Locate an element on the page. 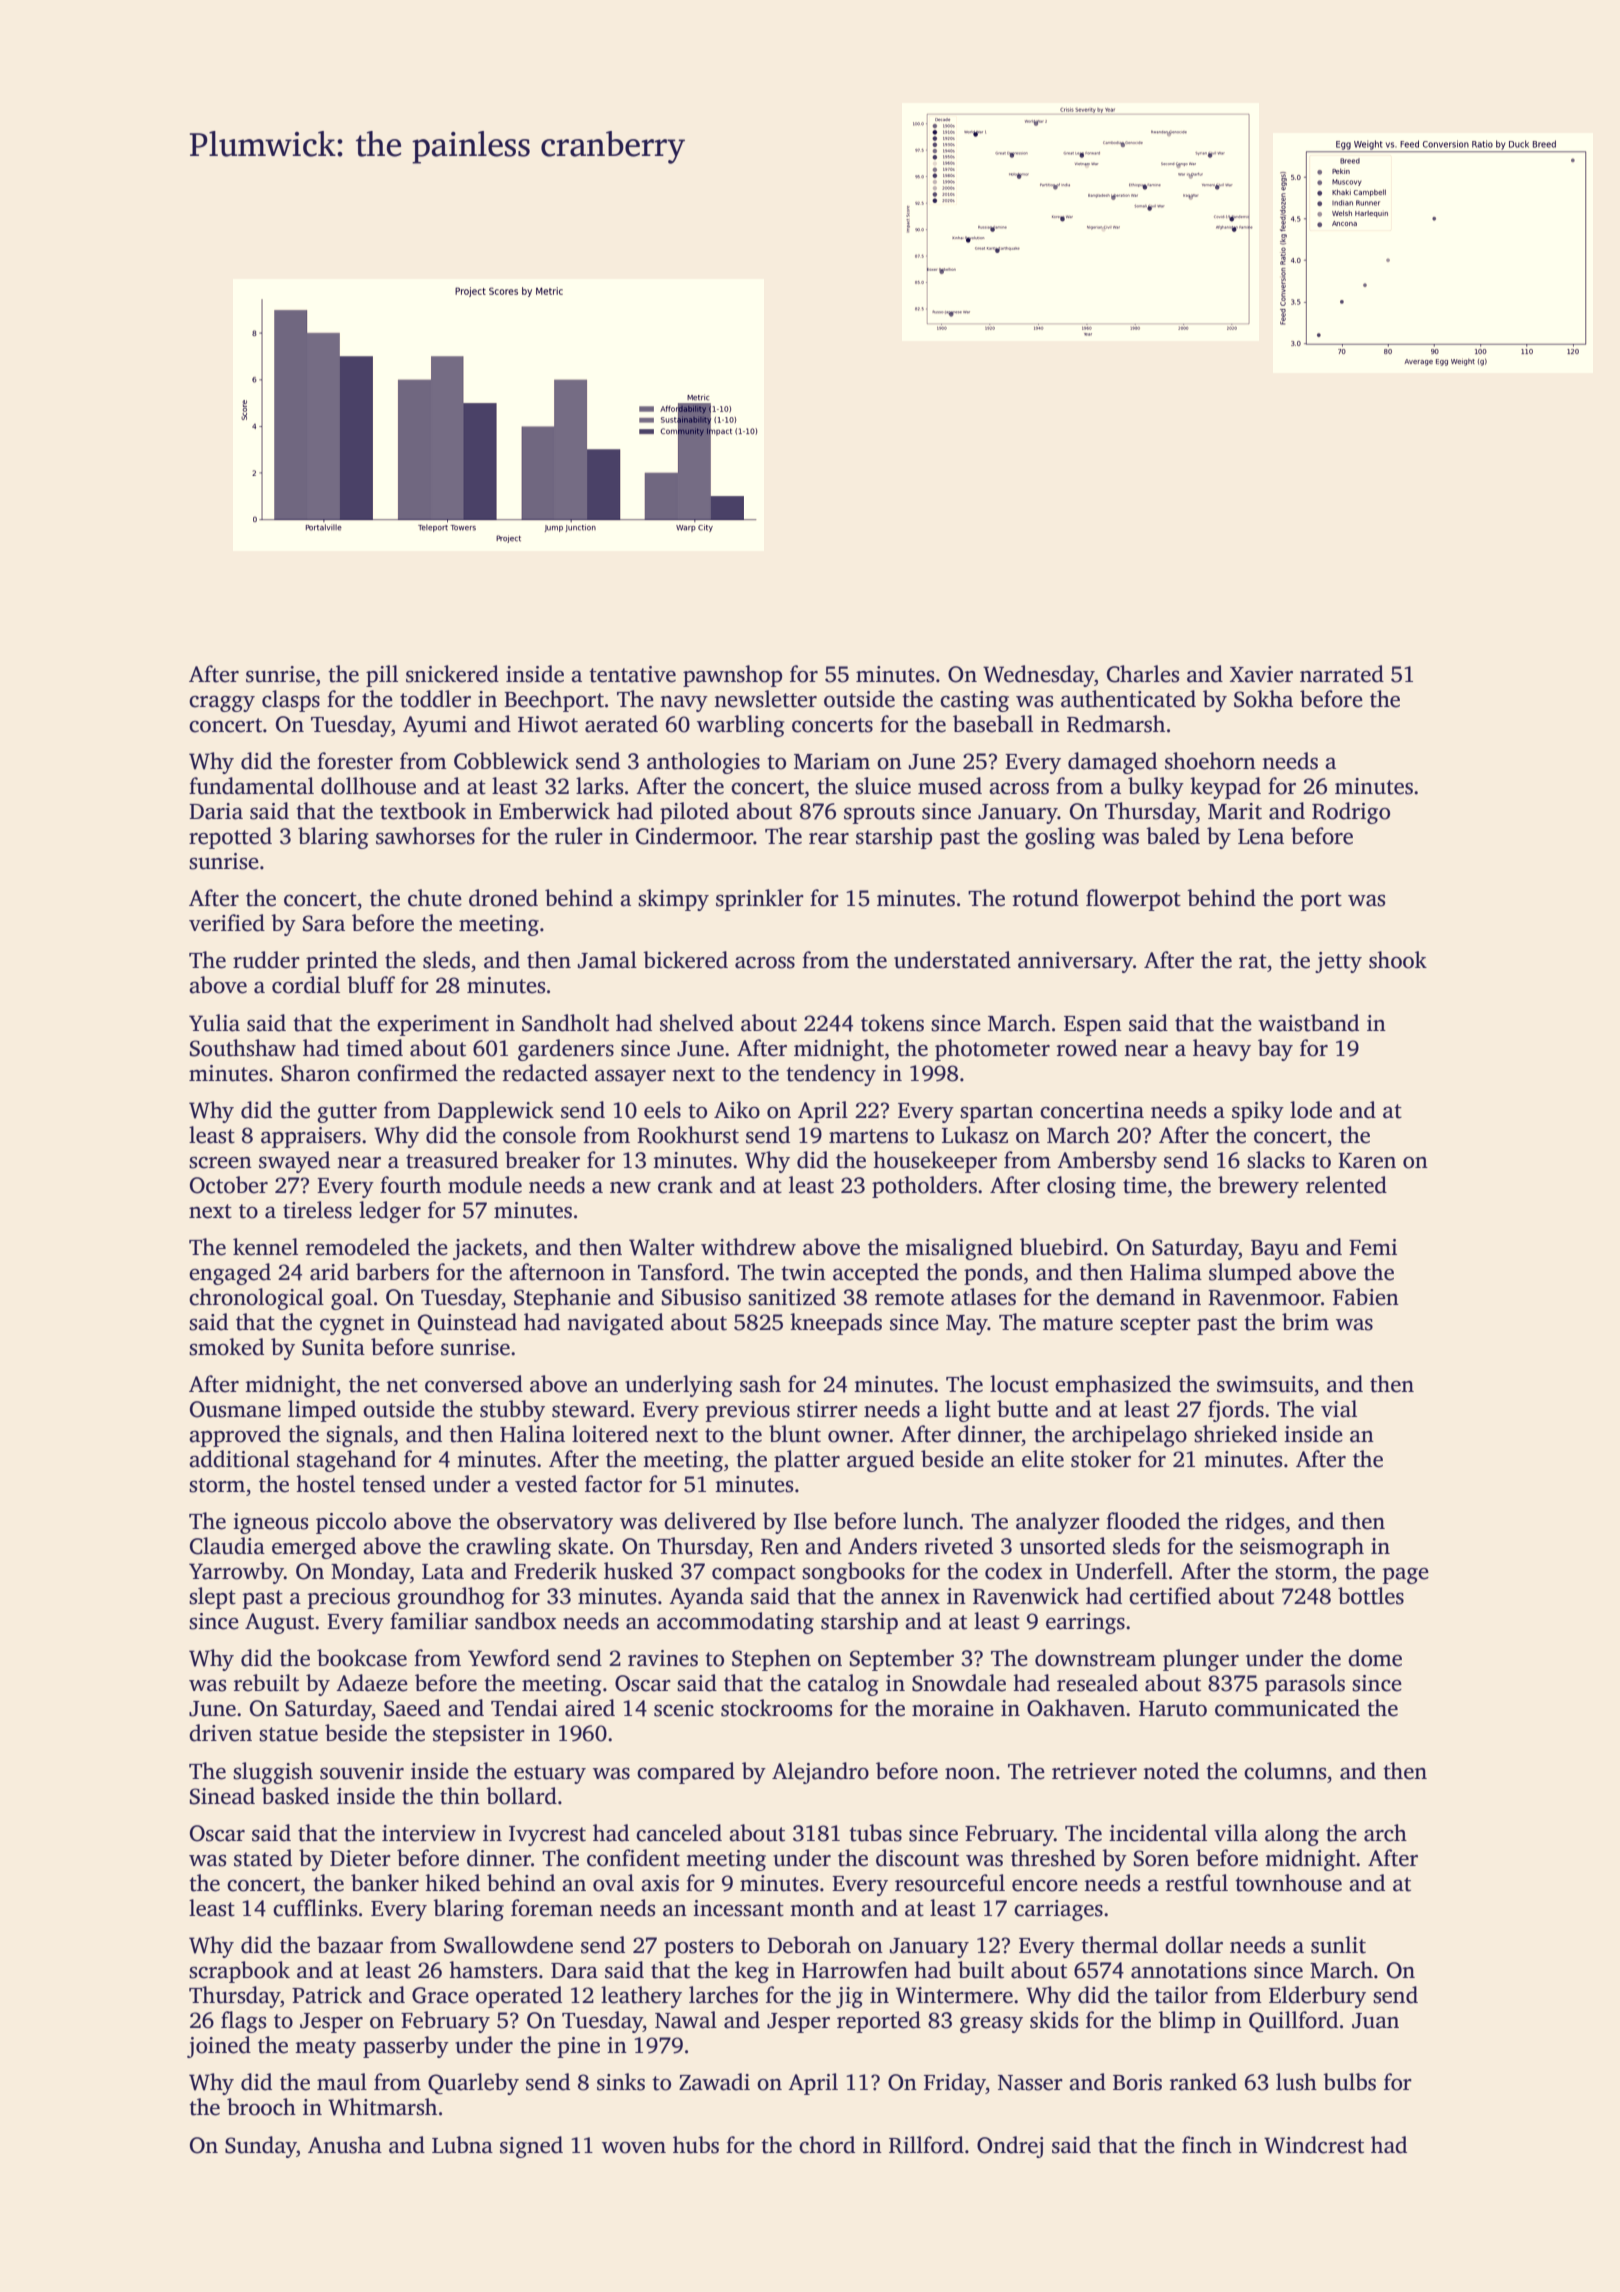 The height and width of the page is (2292, 1620). relented is located at coordinates (1346, 1185).
